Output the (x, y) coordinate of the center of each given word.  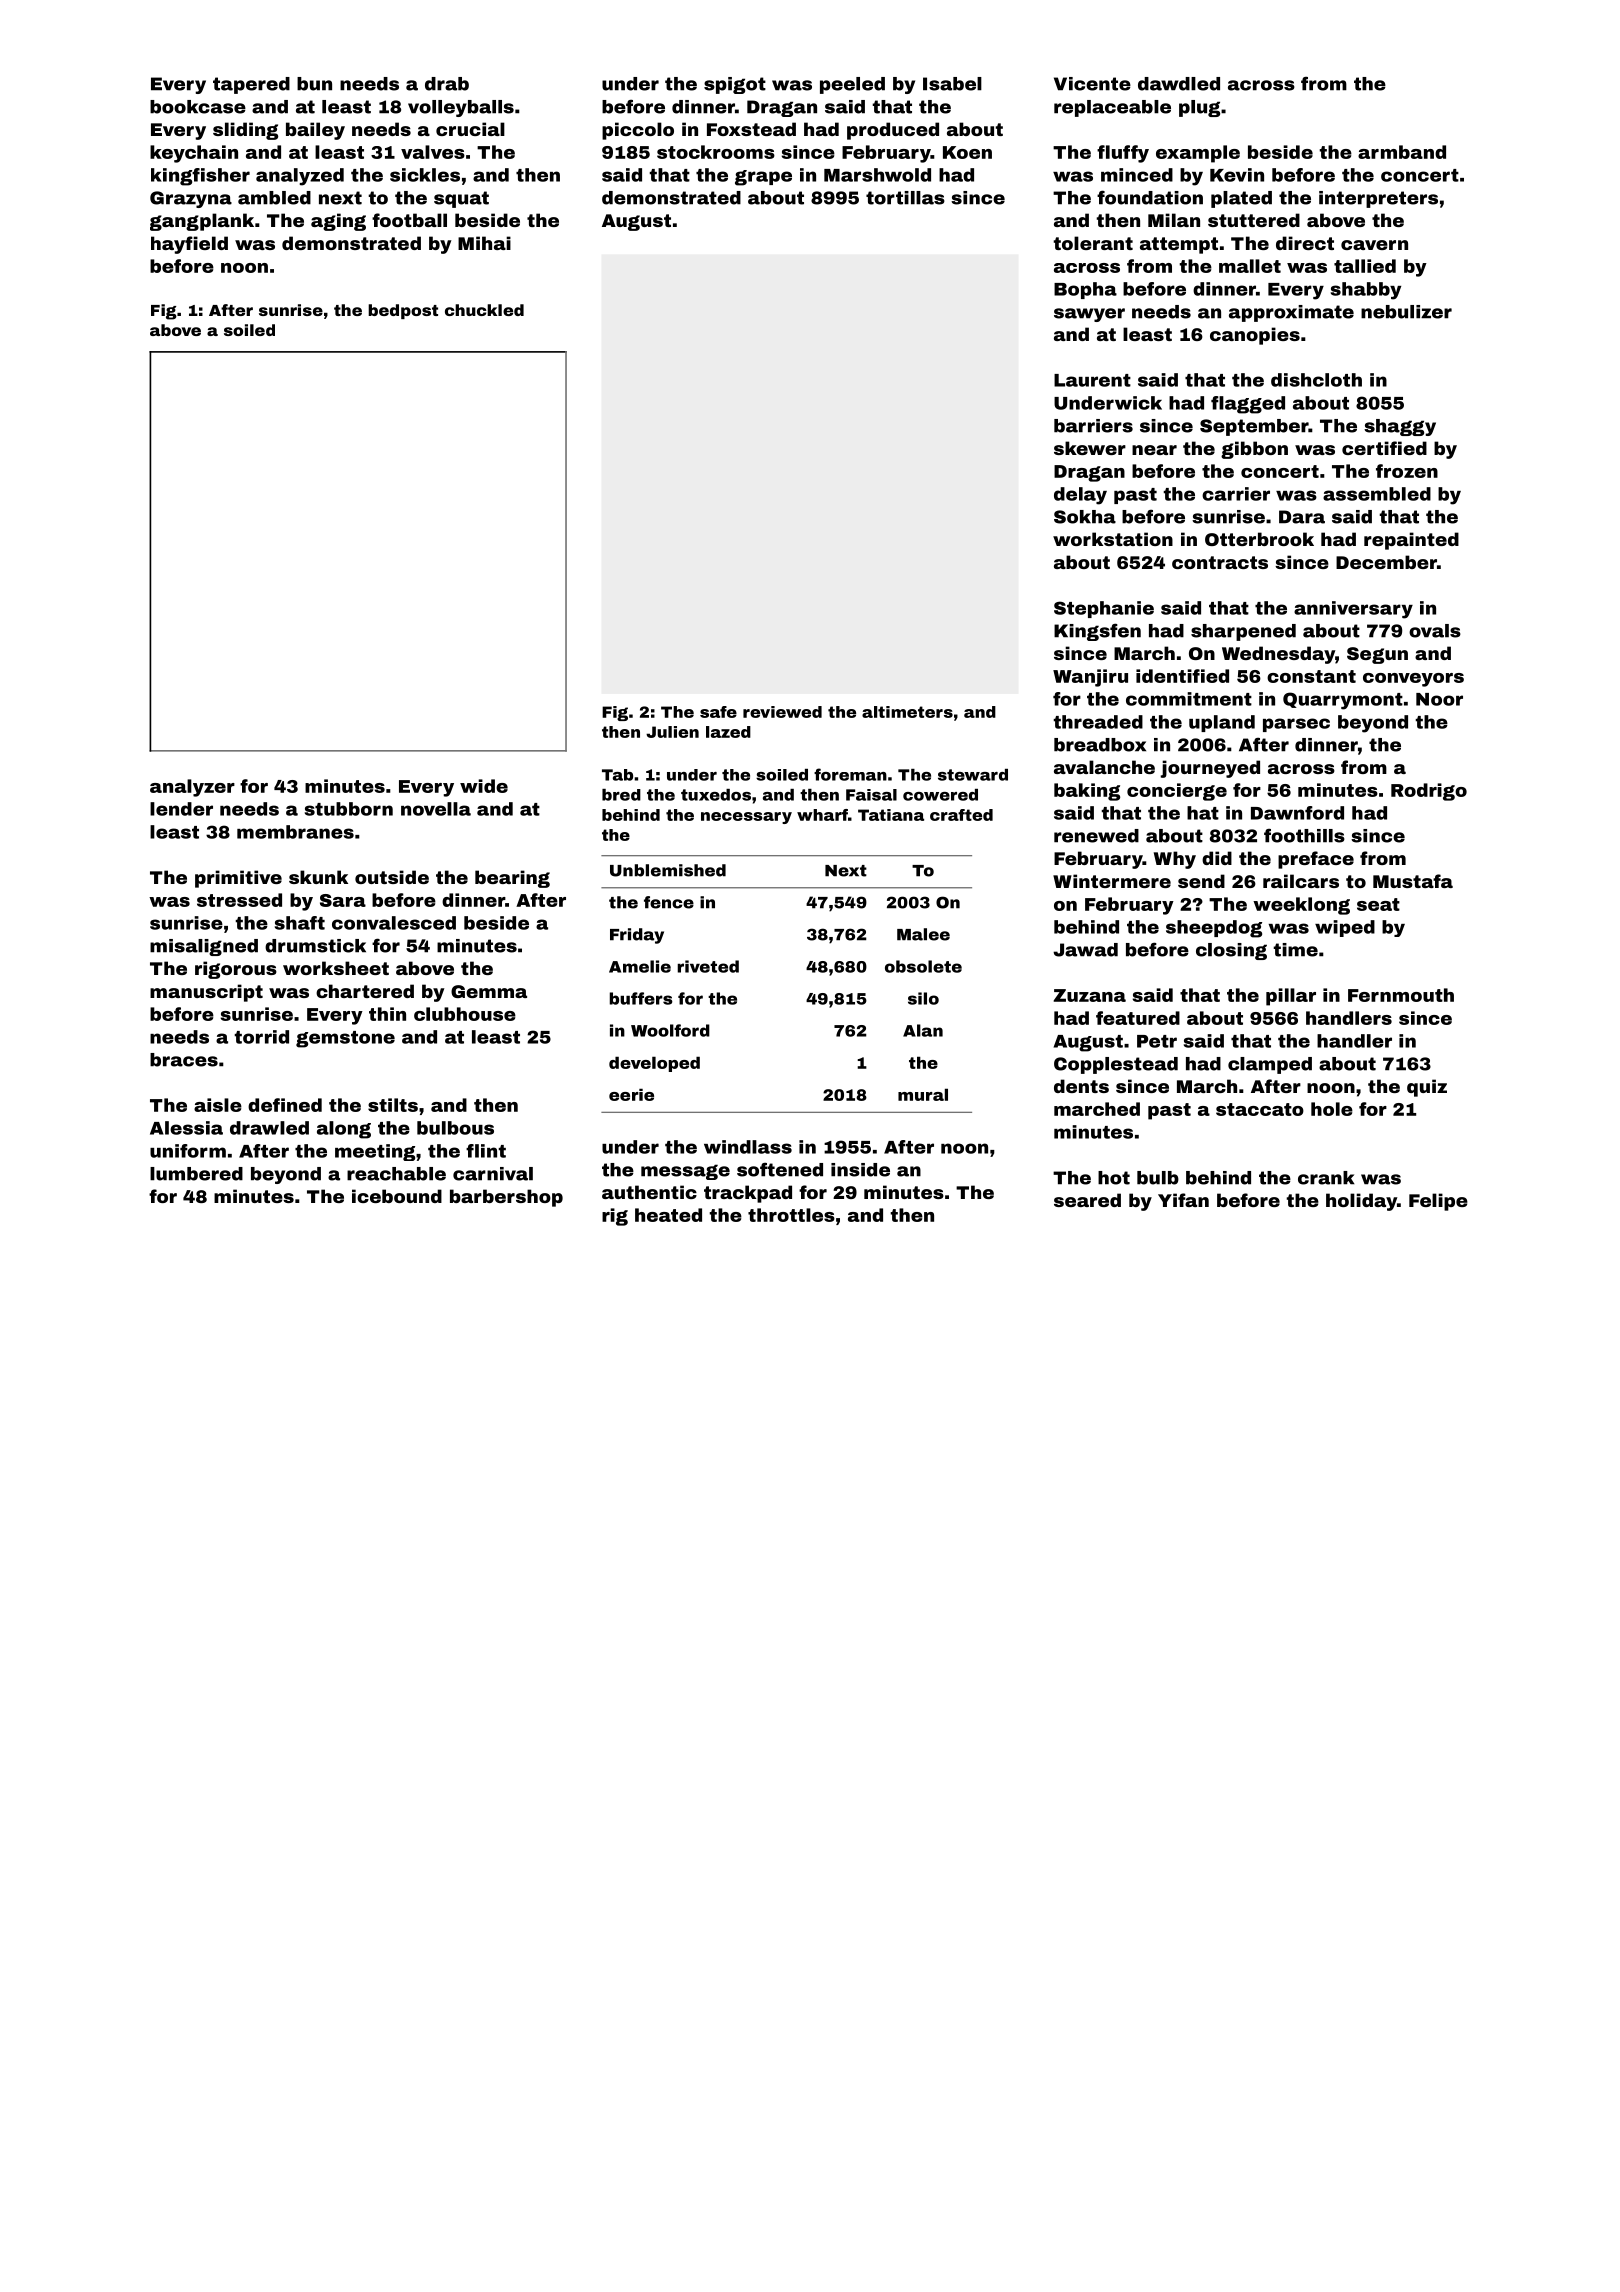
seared (1087, 1200)
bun (314, 84)
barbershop (506, 1198)
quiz (1427, 1088)
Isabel (952, 84)
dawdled (1179, 84)
